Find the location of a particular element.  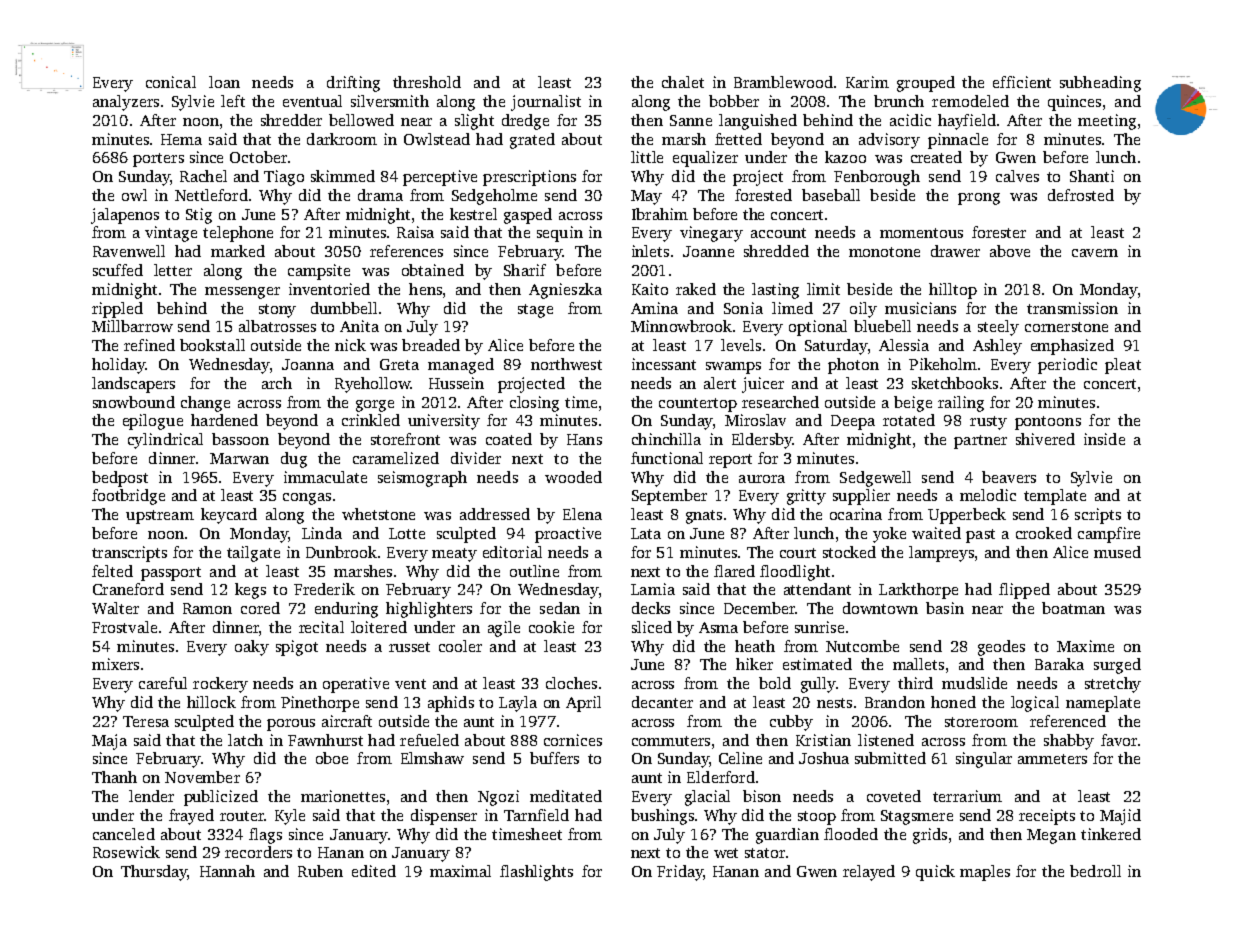

Layla is located at coordinates (518, 704).
